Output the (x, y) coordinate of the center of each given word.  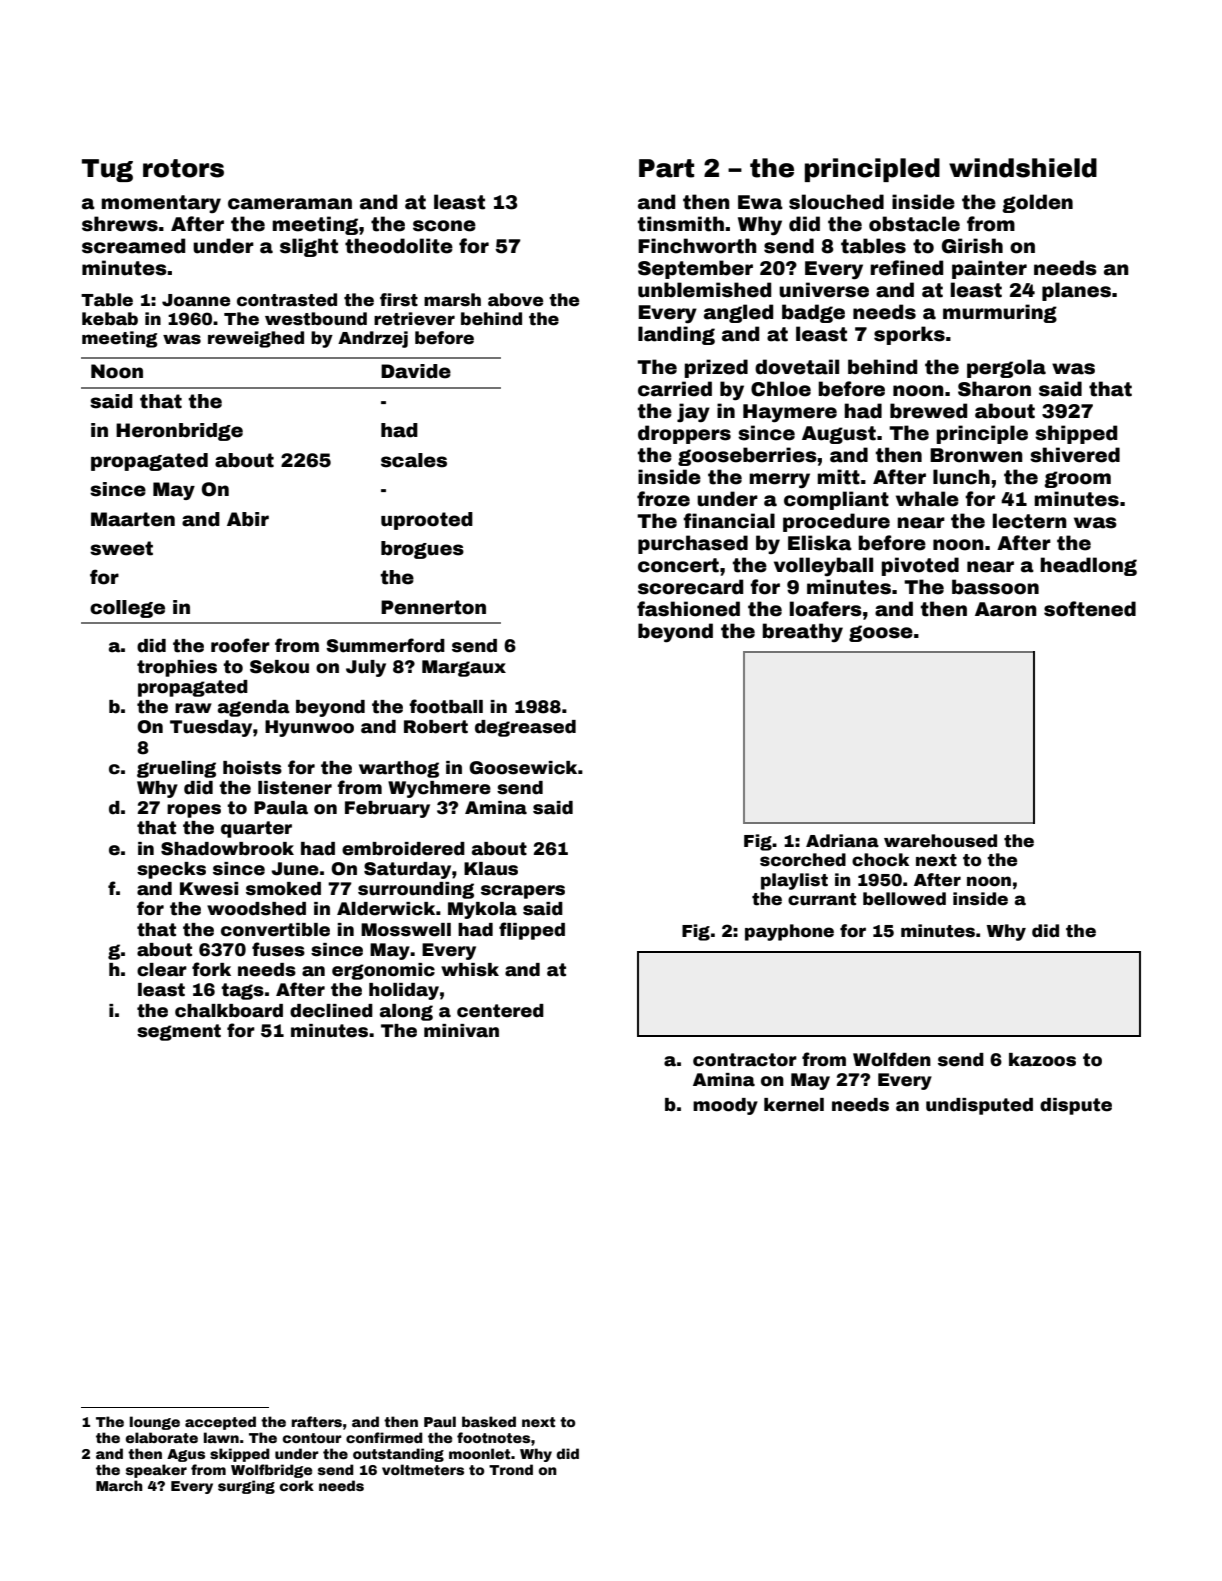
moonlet (479, 1453)
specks (171, 870)
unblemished (704, 290)
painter (989, 269)
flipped (532, 931)
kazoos (1042, 1060)
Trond (511, 1469)
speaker (156, 1471)
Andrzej (373, 339)
